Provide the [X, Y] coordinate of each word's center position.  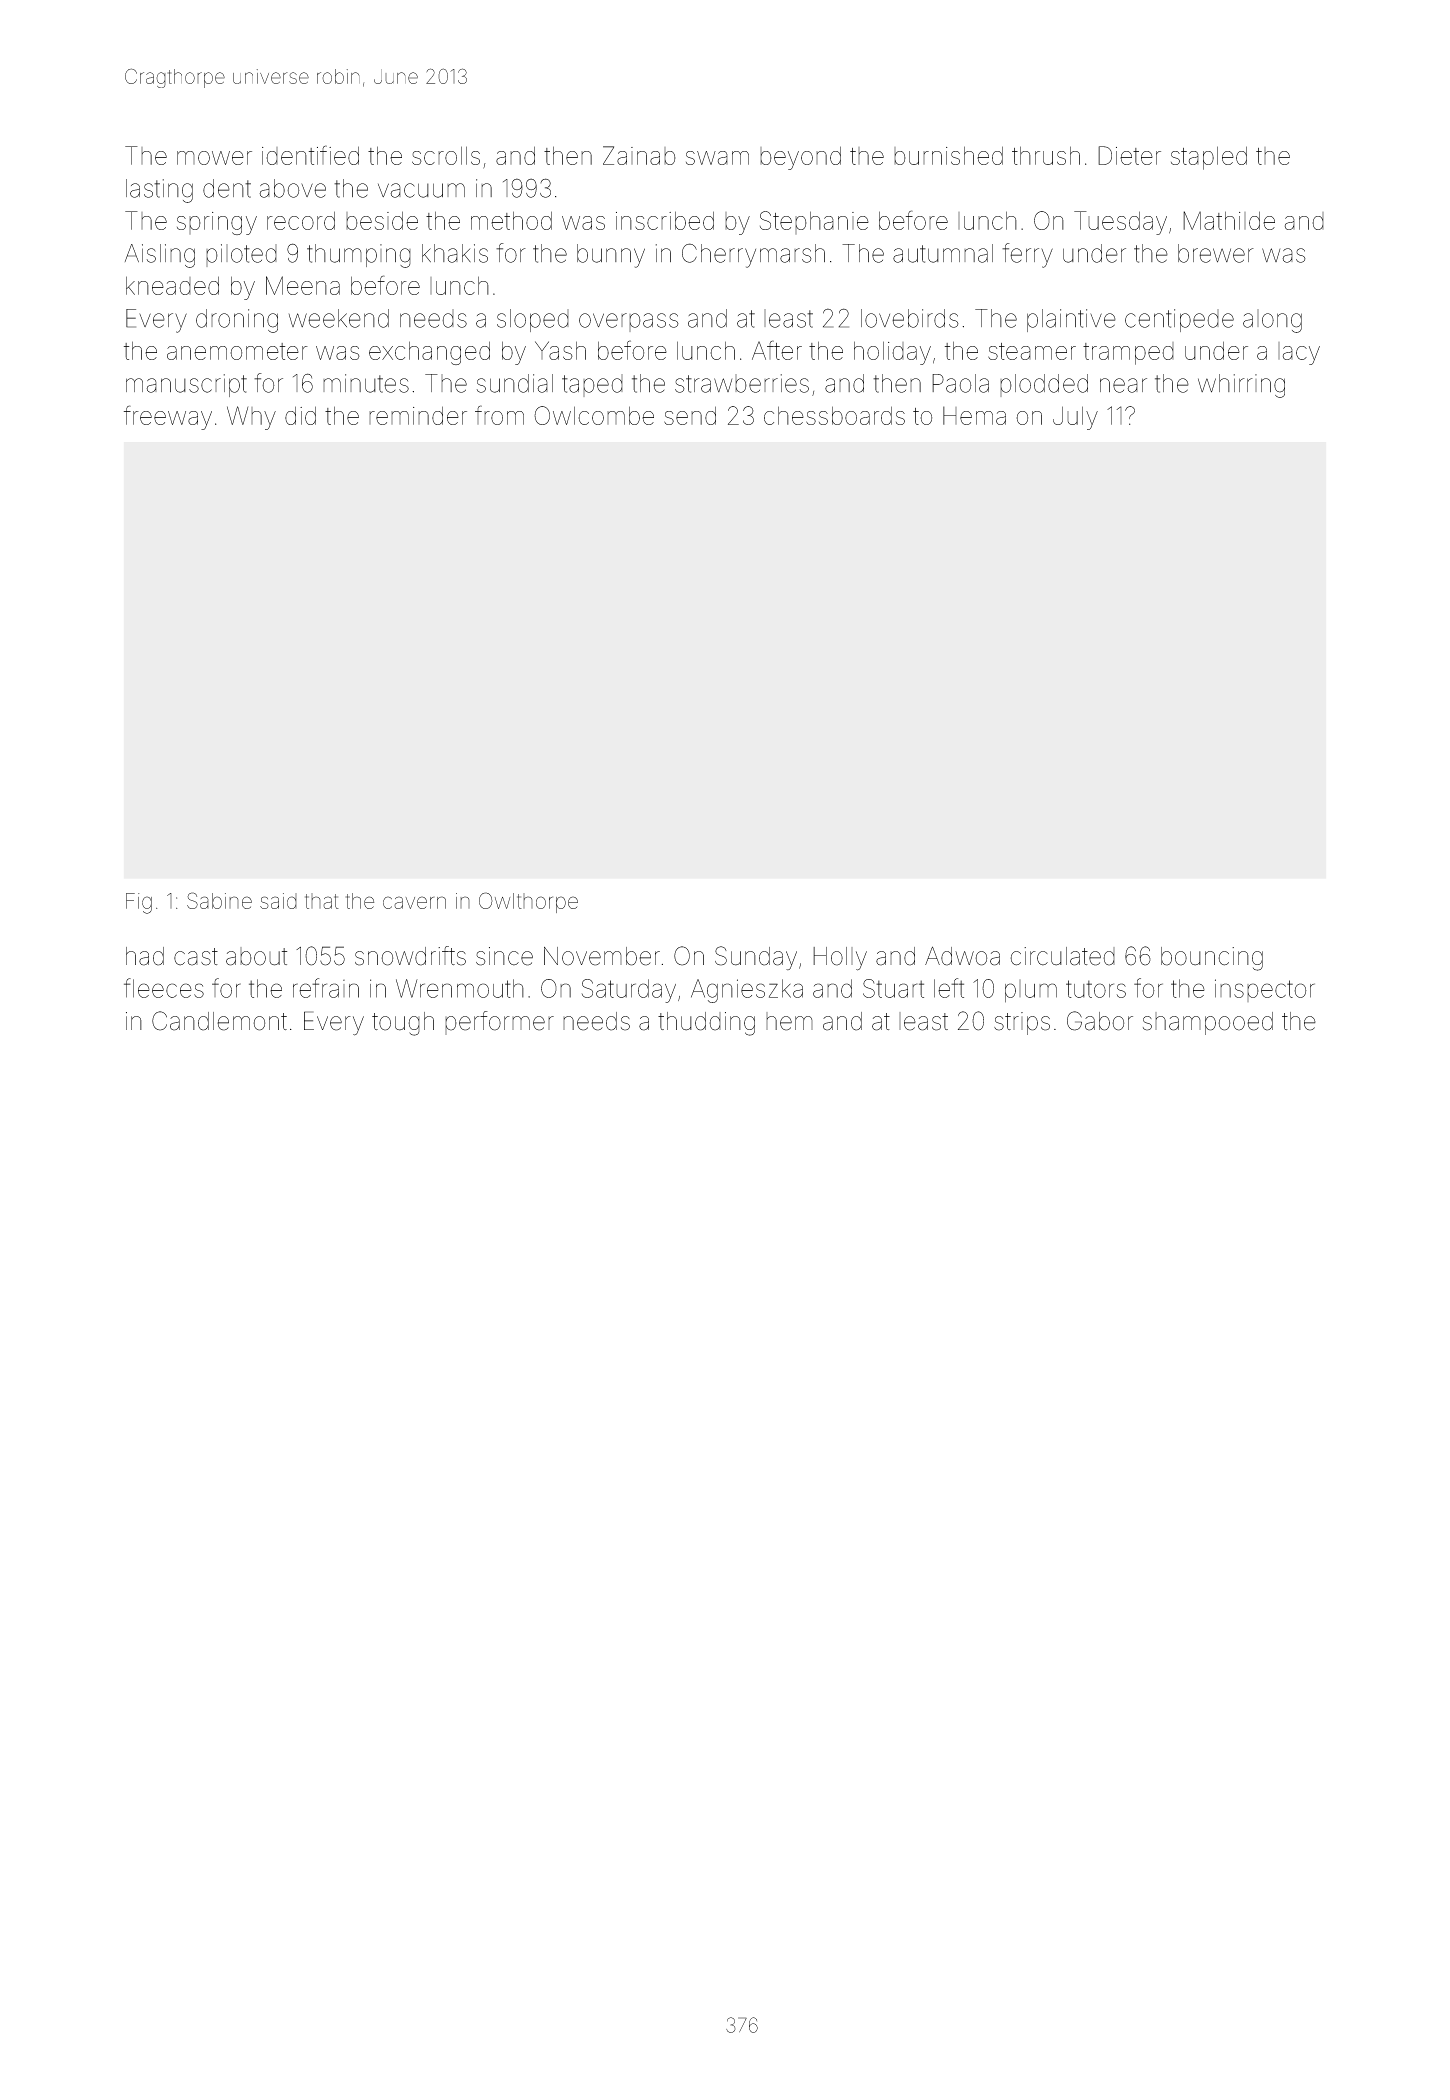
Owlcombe [594, 415]
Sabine [219, 900]
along [1272, 321]
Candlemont [219, 1021]
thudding [706, 1024]
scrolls [446, 155]
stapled [1209, 158]
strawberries [742, 383]
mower [214, 158]
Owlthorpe [528, 902]
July [1075, 418]
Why [251, 418]
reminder [418, 415]
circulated [1062, 956]
